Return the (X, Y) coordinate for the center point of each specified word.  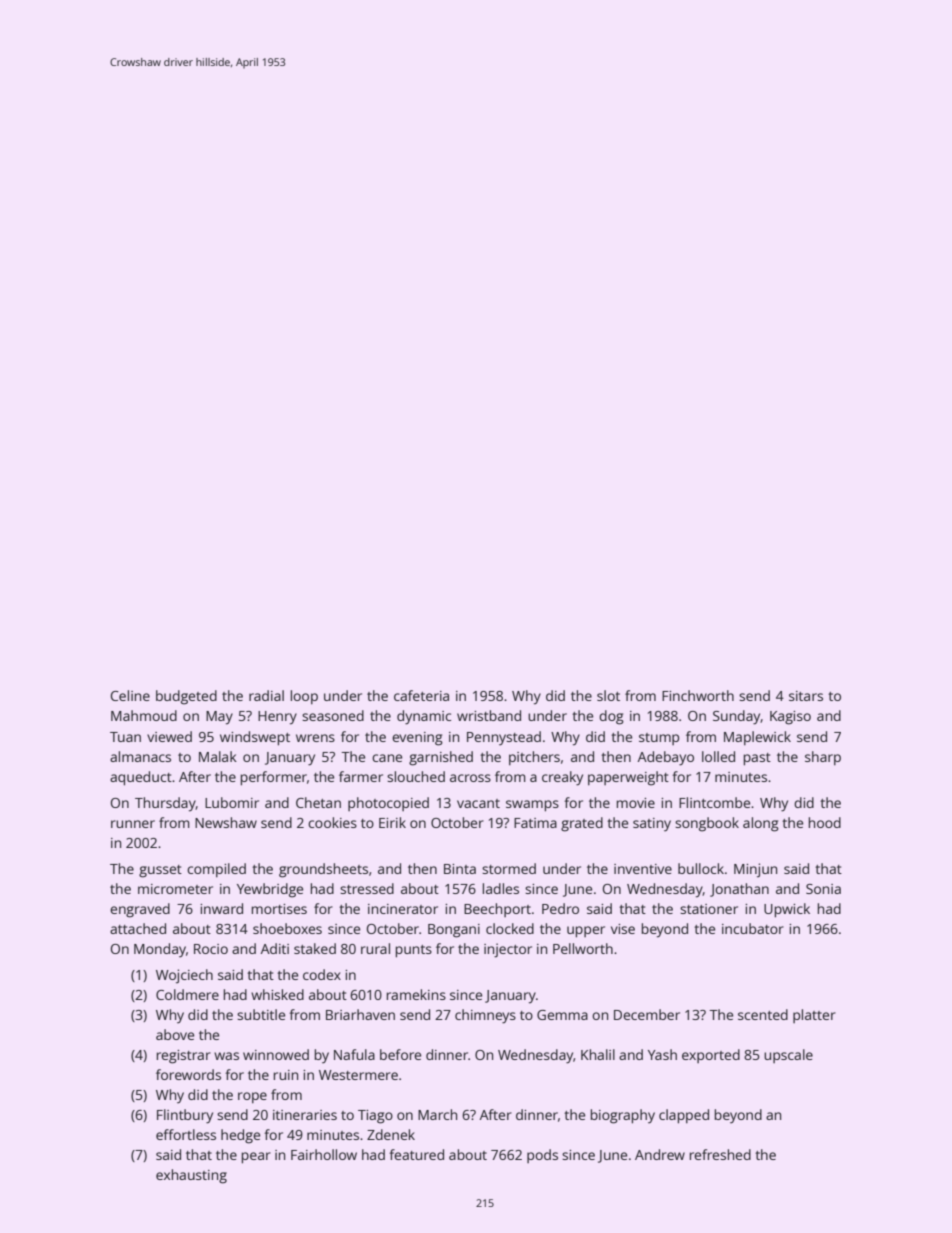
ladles (501, 888)
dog (611, 717)
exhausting (191, 1176)
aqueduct (141, 778)
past (757, 759)
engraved (140, 910)
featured (416, 1154)
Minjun (755, 870)
